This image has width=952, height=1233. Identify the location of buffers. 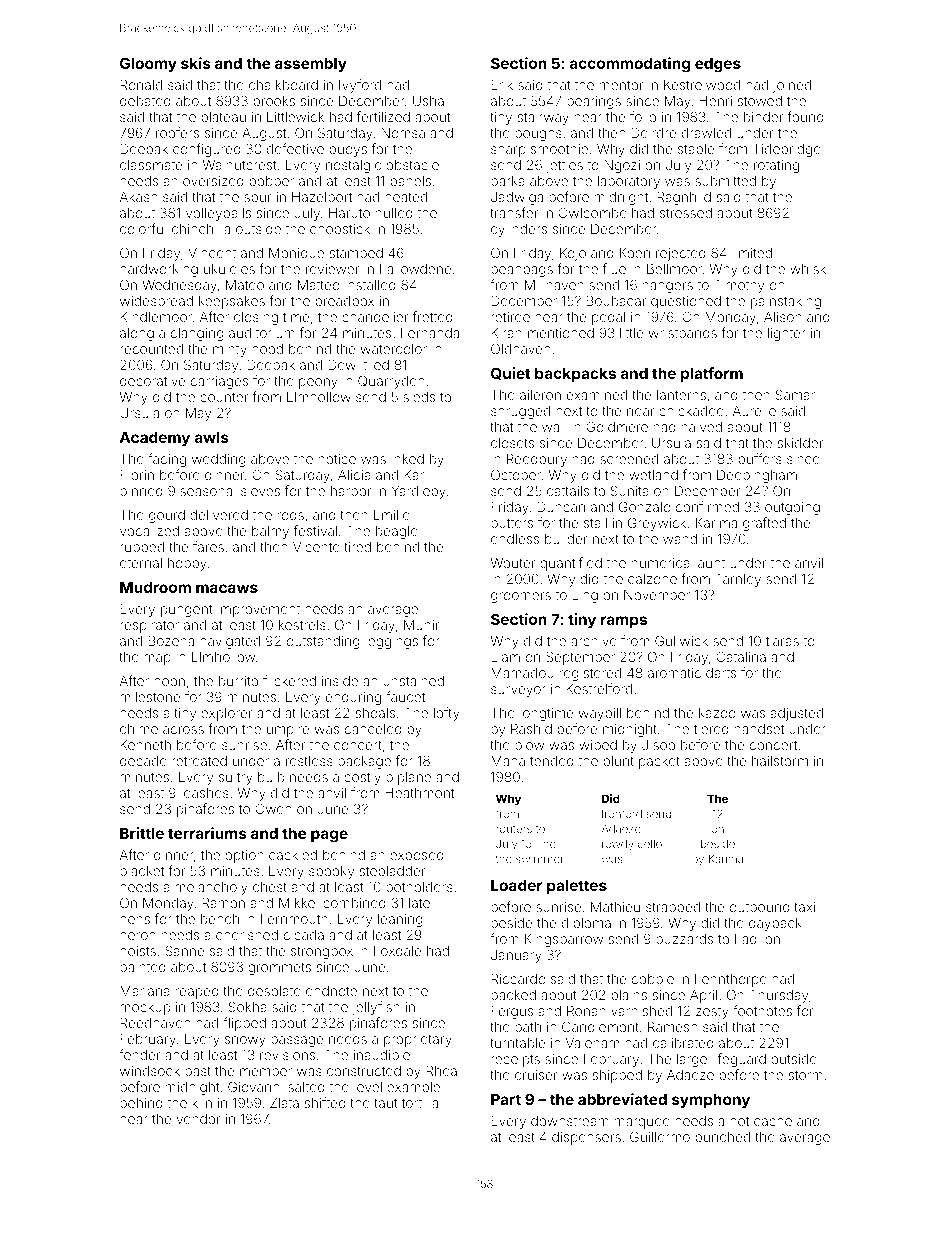
(760, 458).
